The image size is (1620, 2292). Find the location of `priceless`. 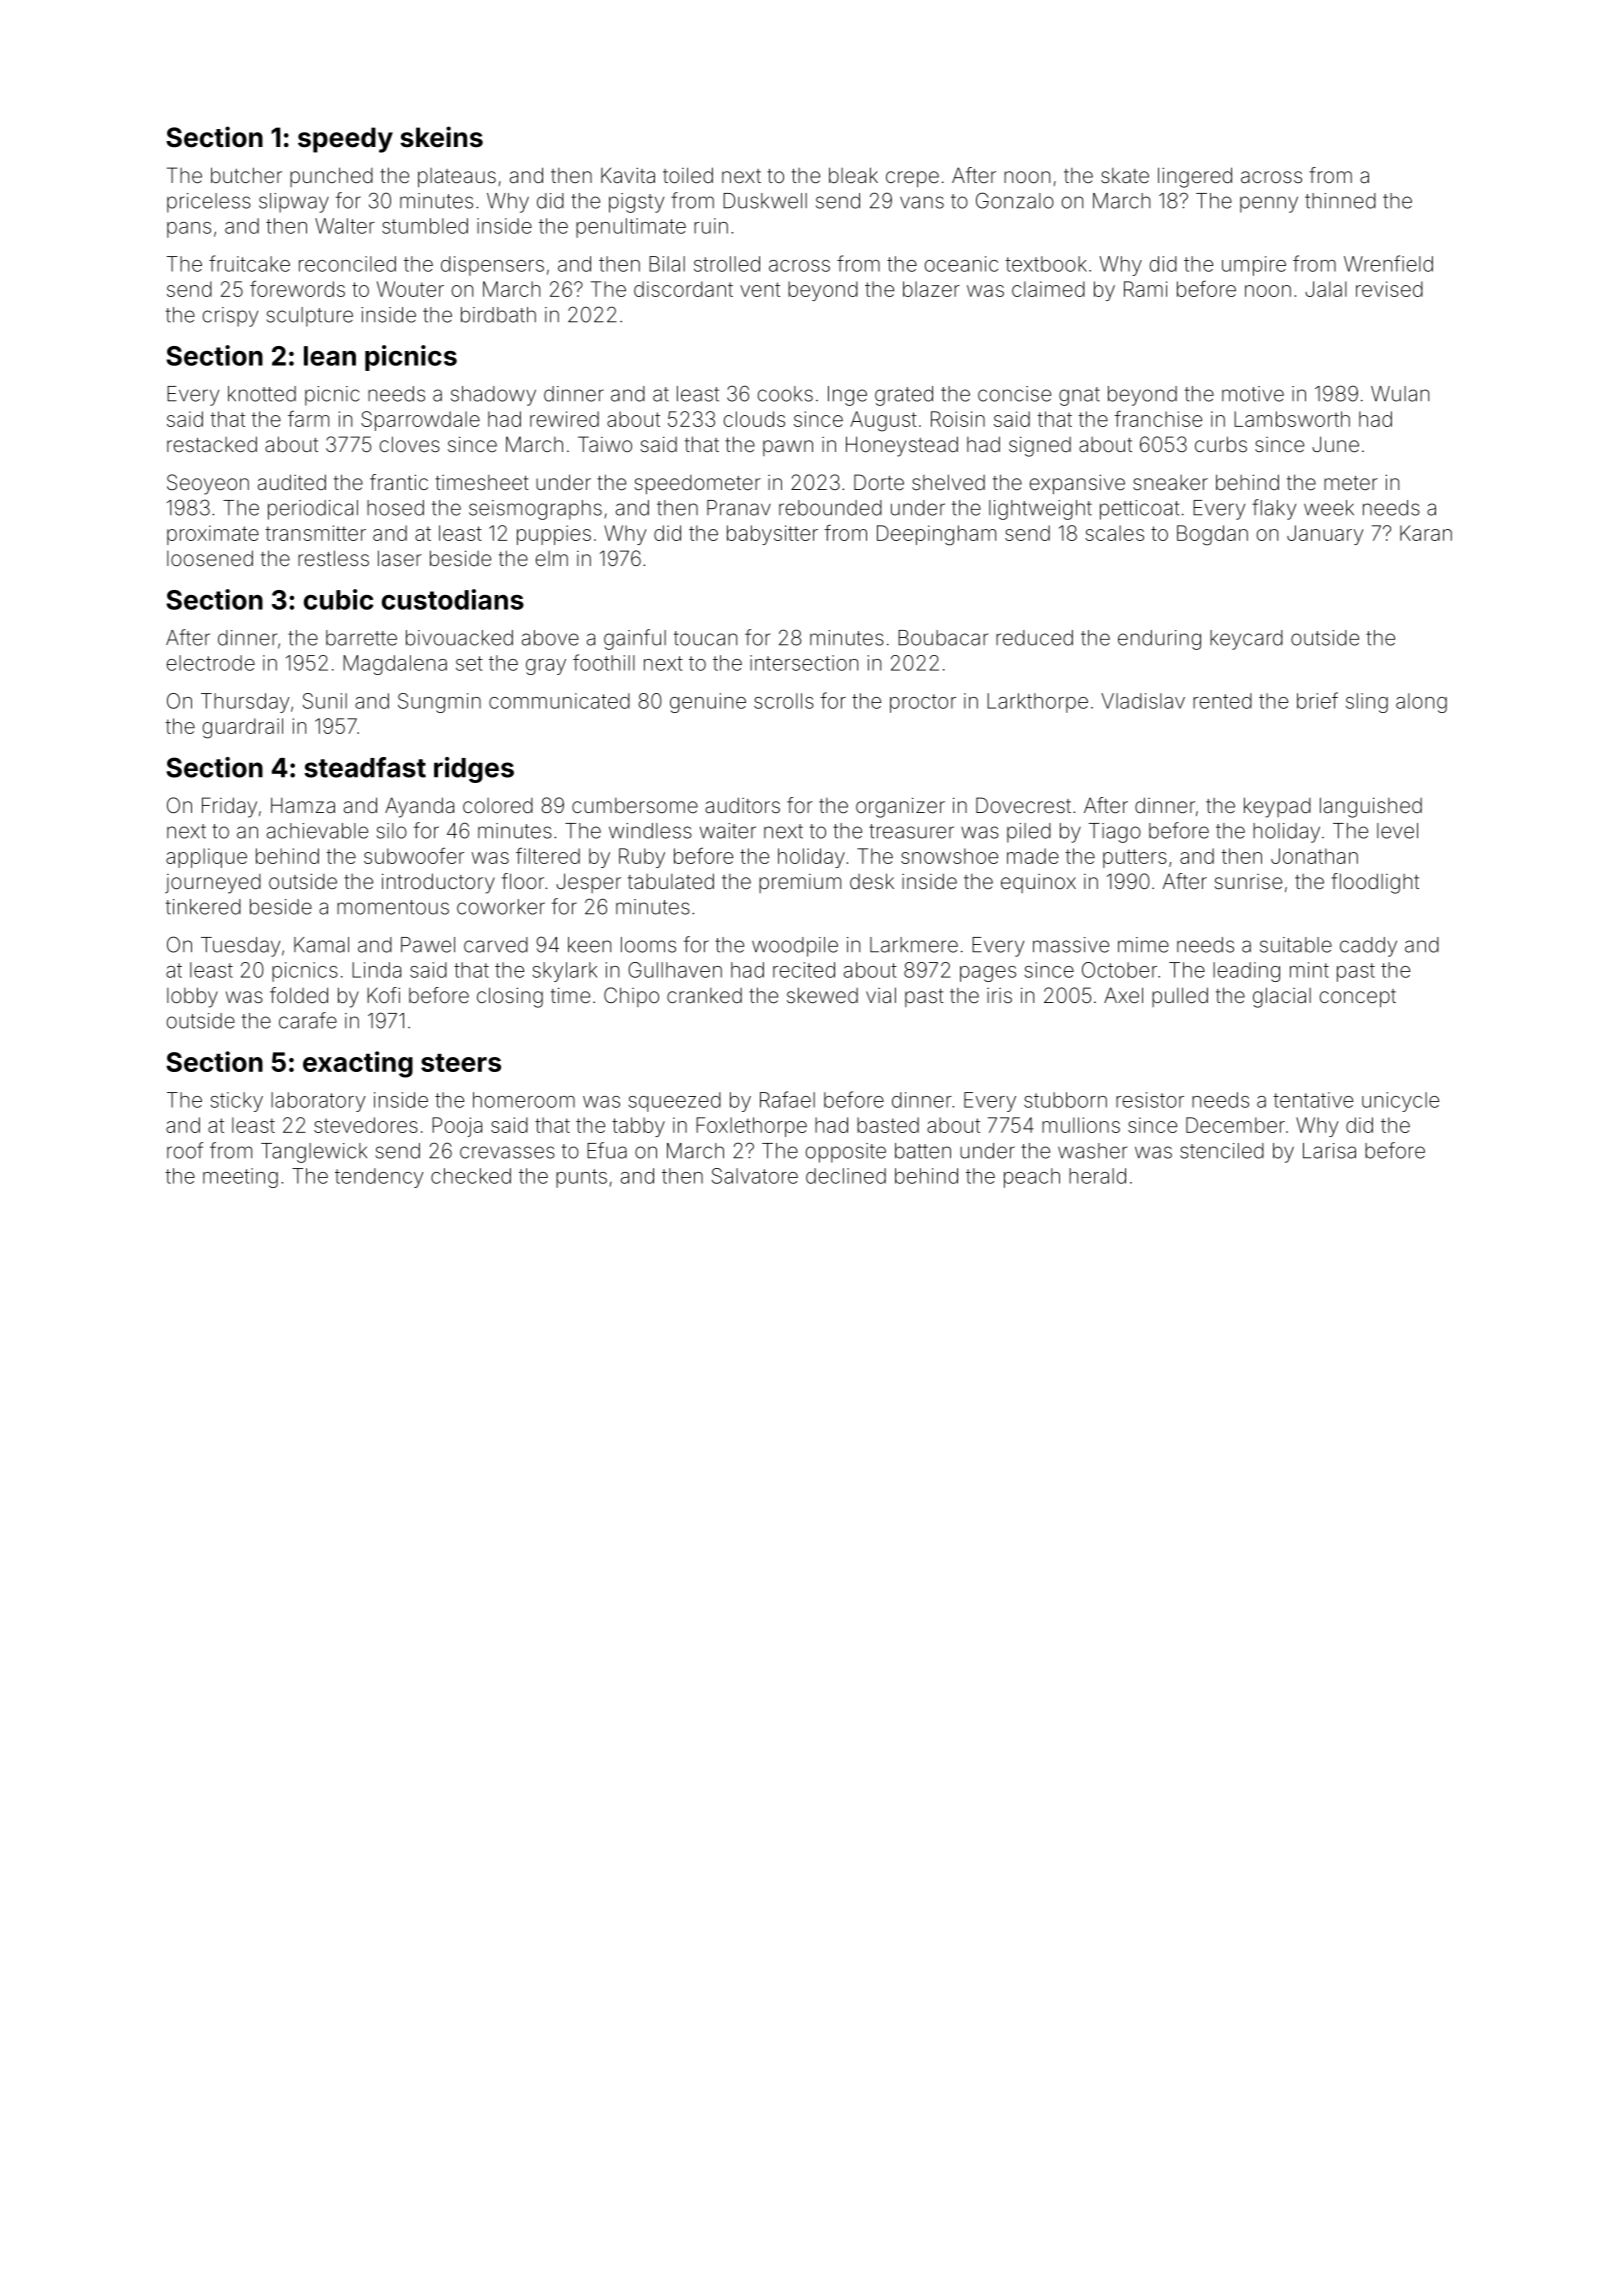

priceless is located at coordinates (209, 203).
